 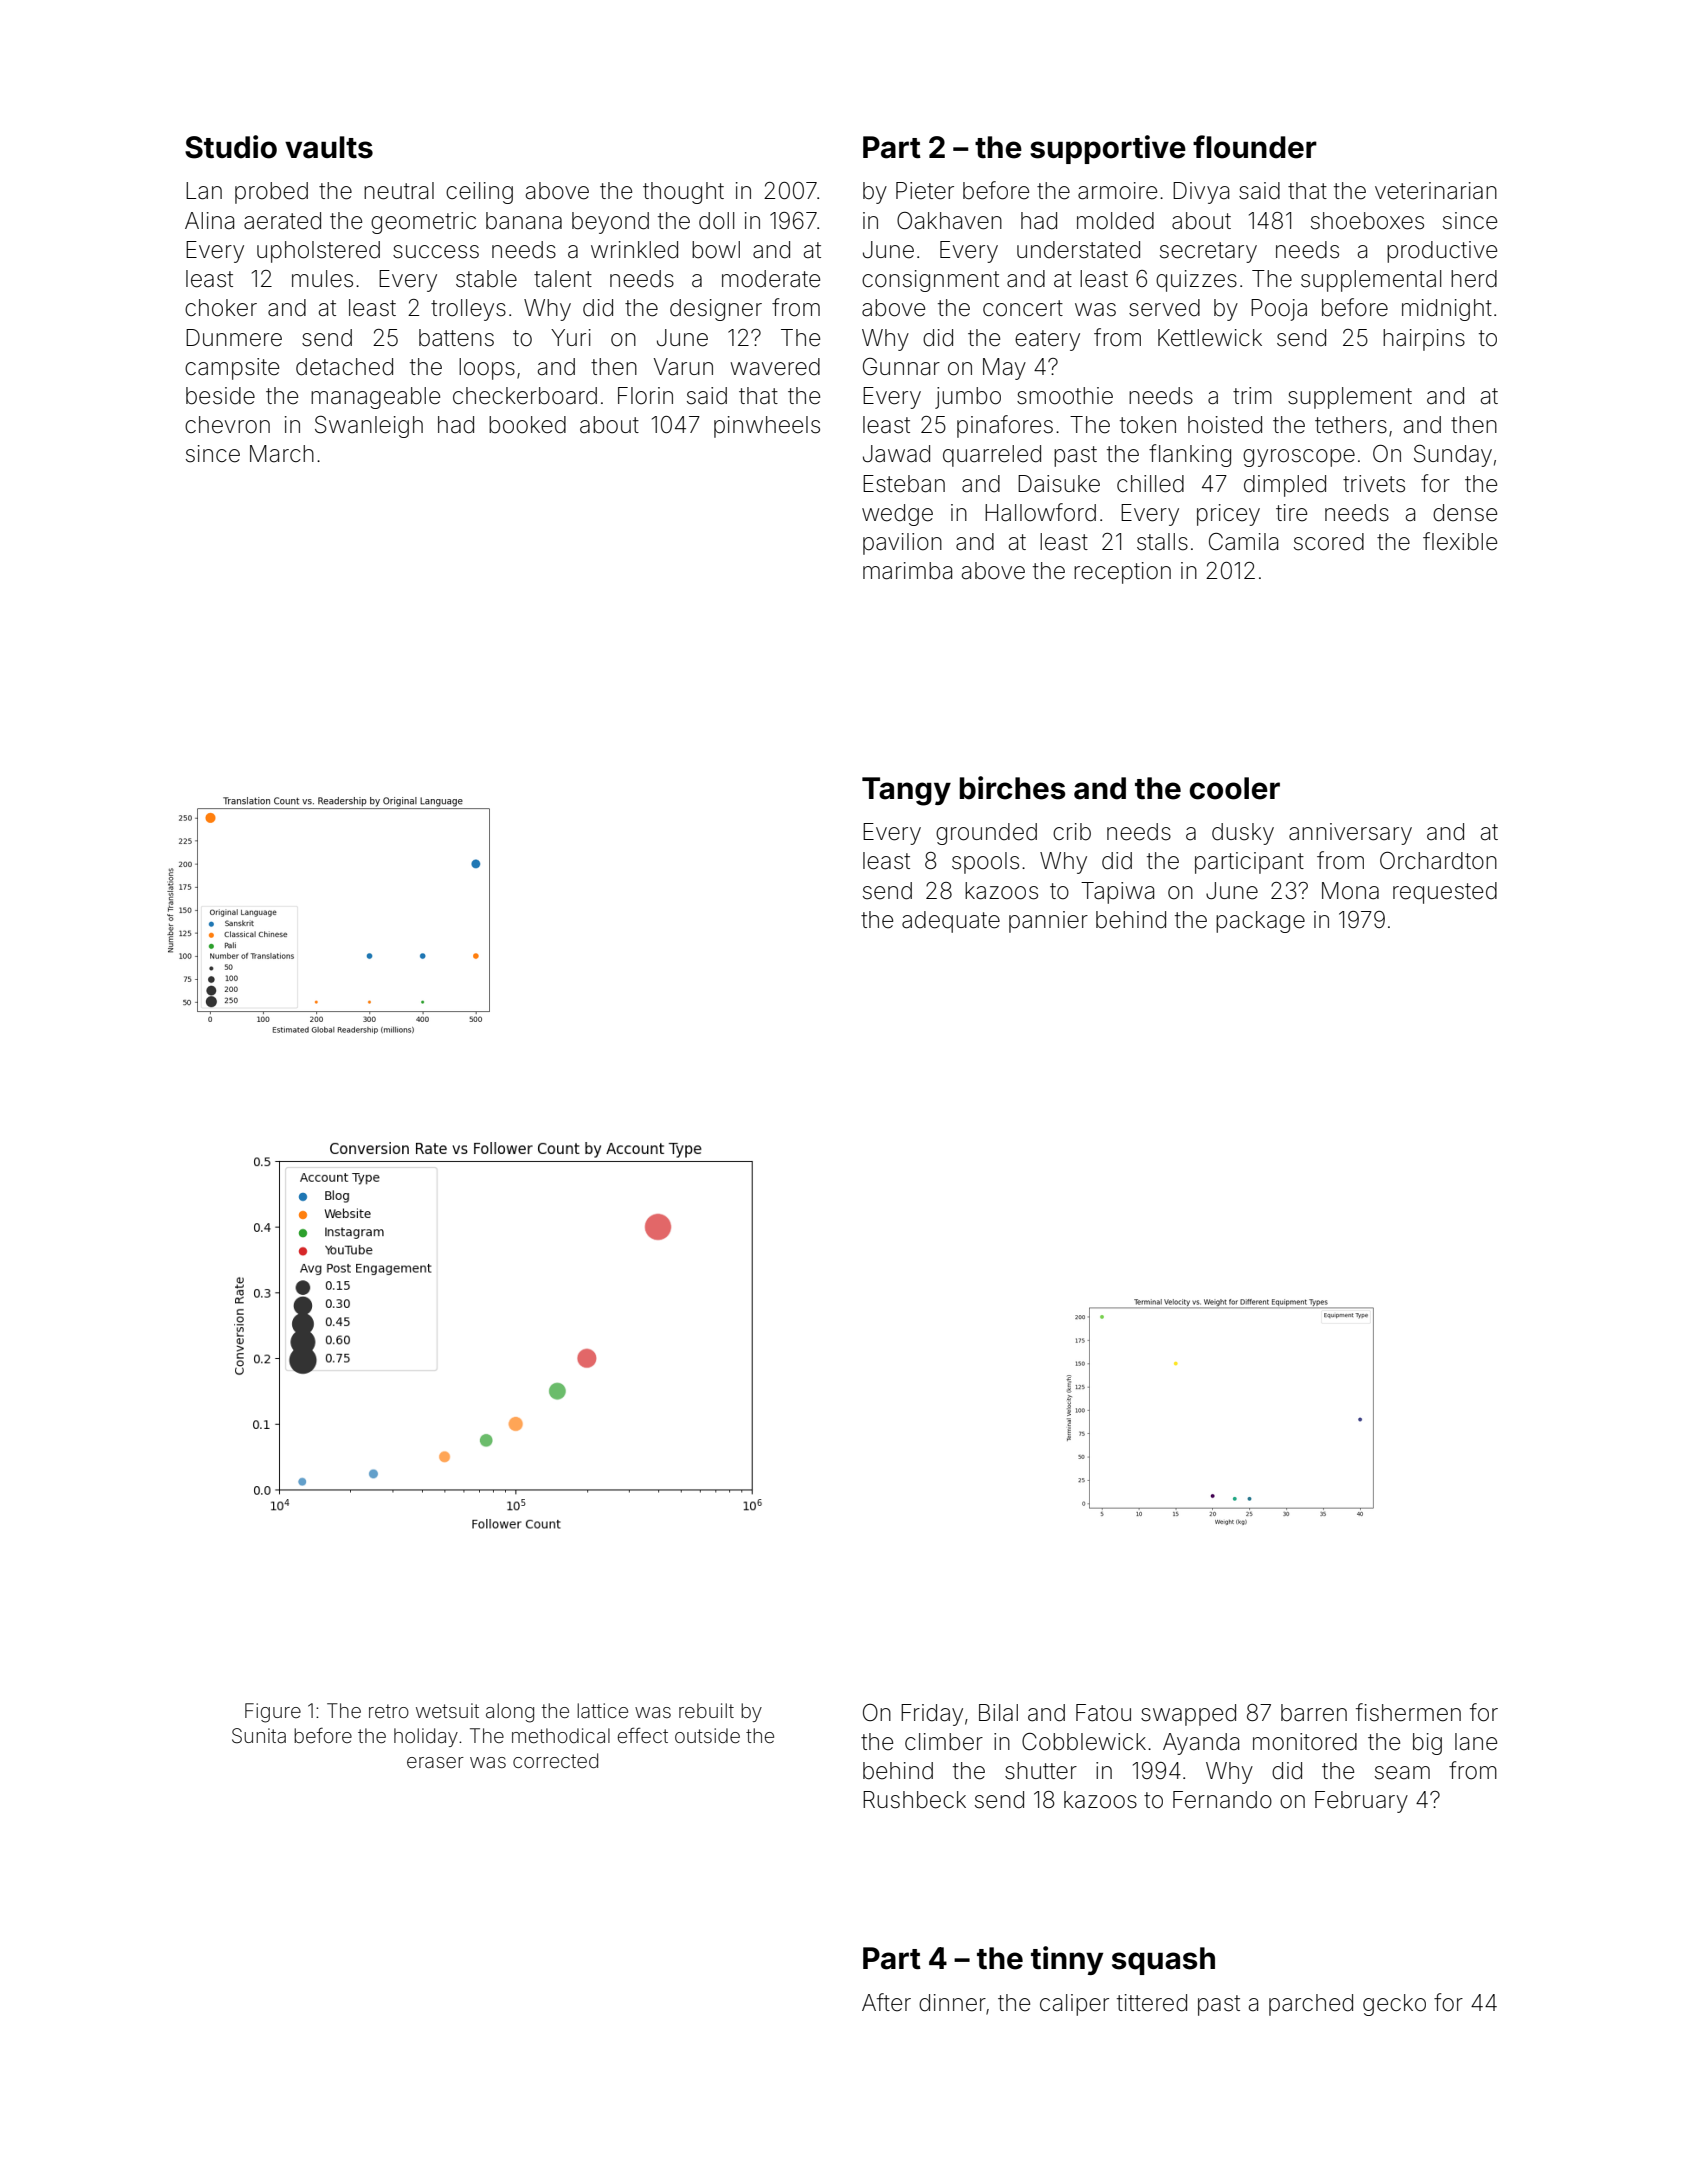 I want to click on Cobblewick, so click(x=1084, y=1742).
